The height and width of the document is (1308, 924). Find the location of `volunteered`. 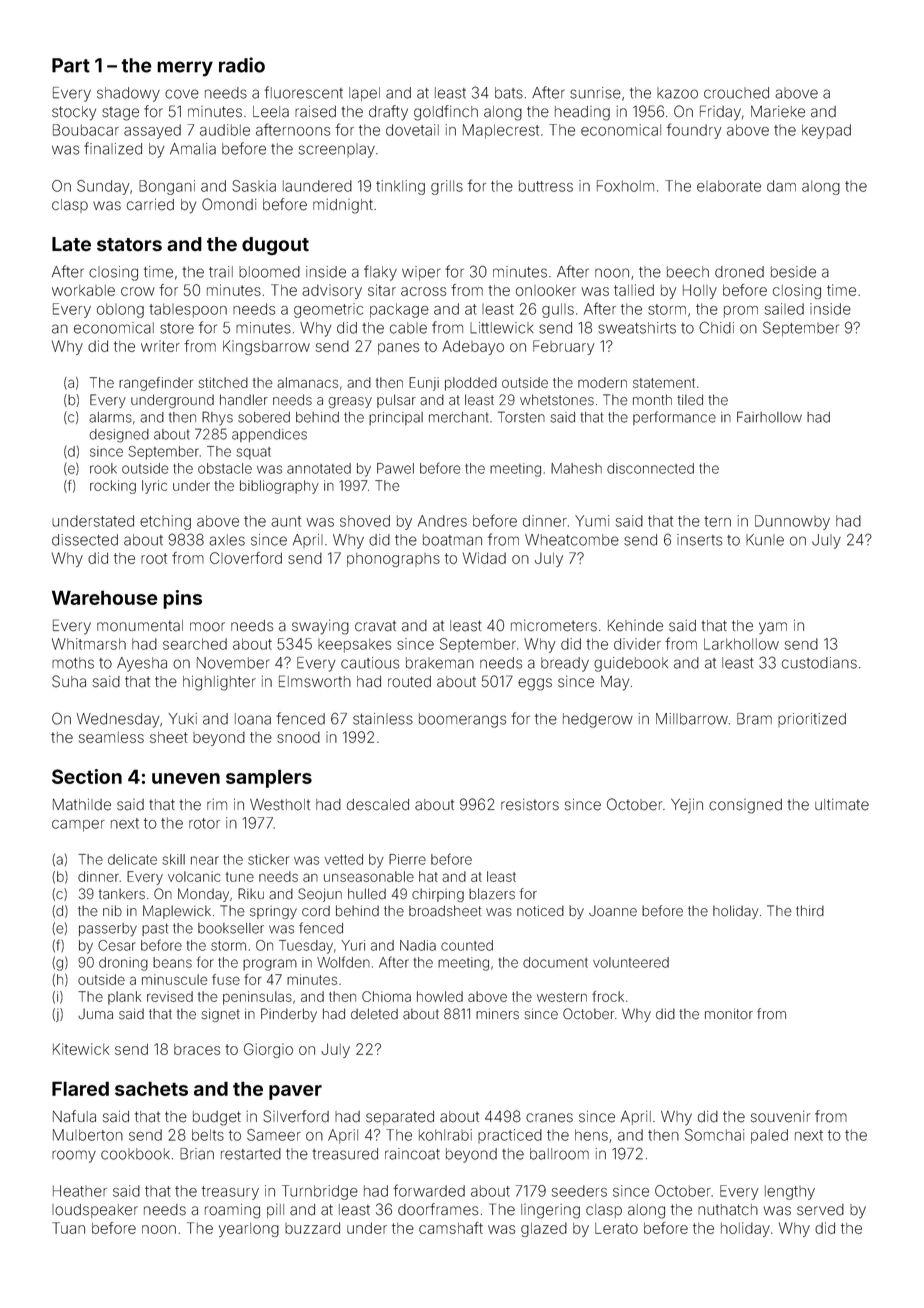

volunteered is located at coordinates (631, 962).
